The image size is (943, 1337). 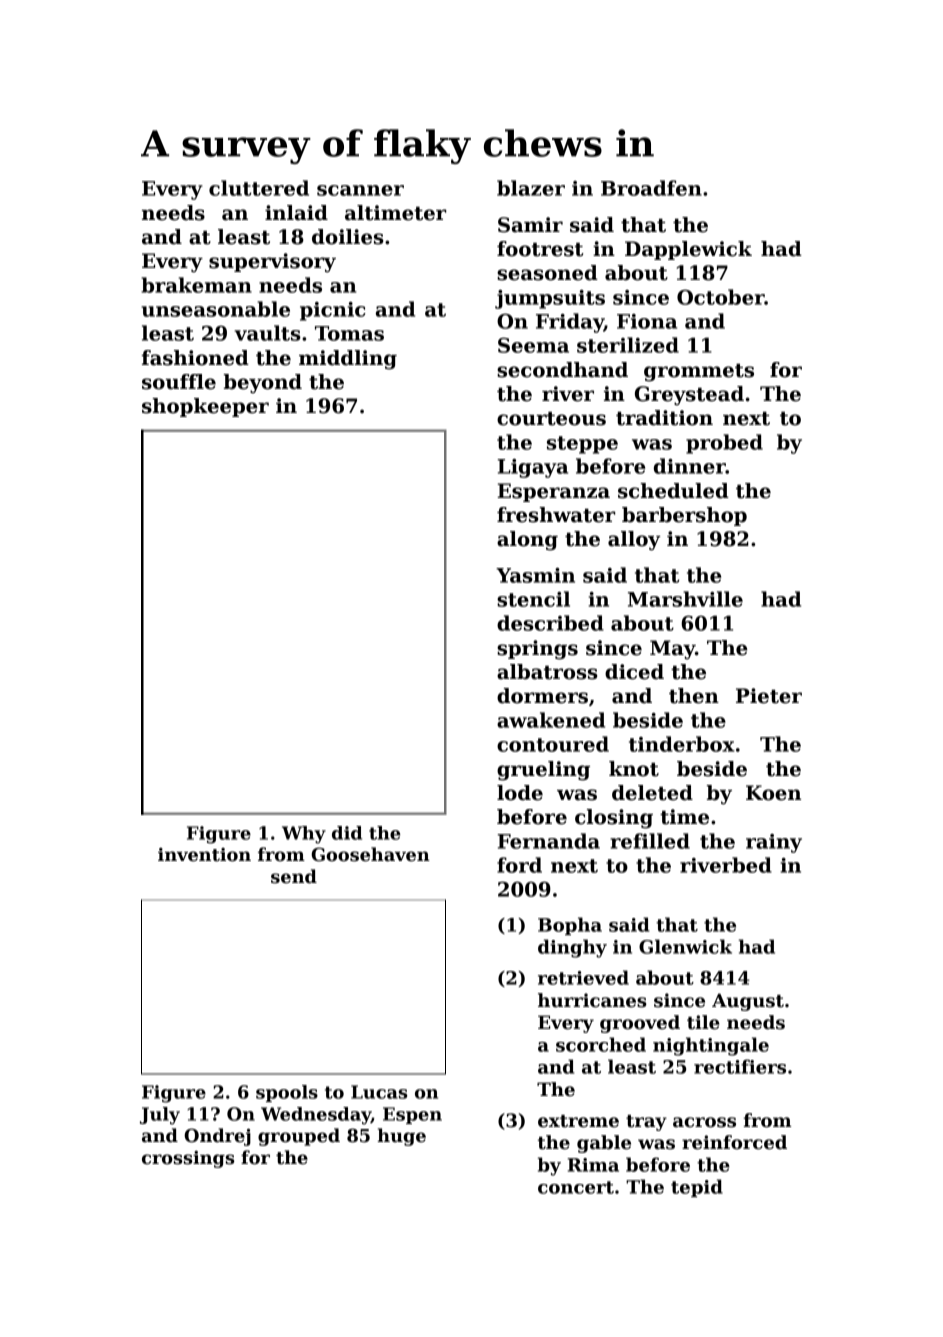 What do you see at coordinates (204, 855) in the page?
I see `invention` at bounding box center [204, 855].
